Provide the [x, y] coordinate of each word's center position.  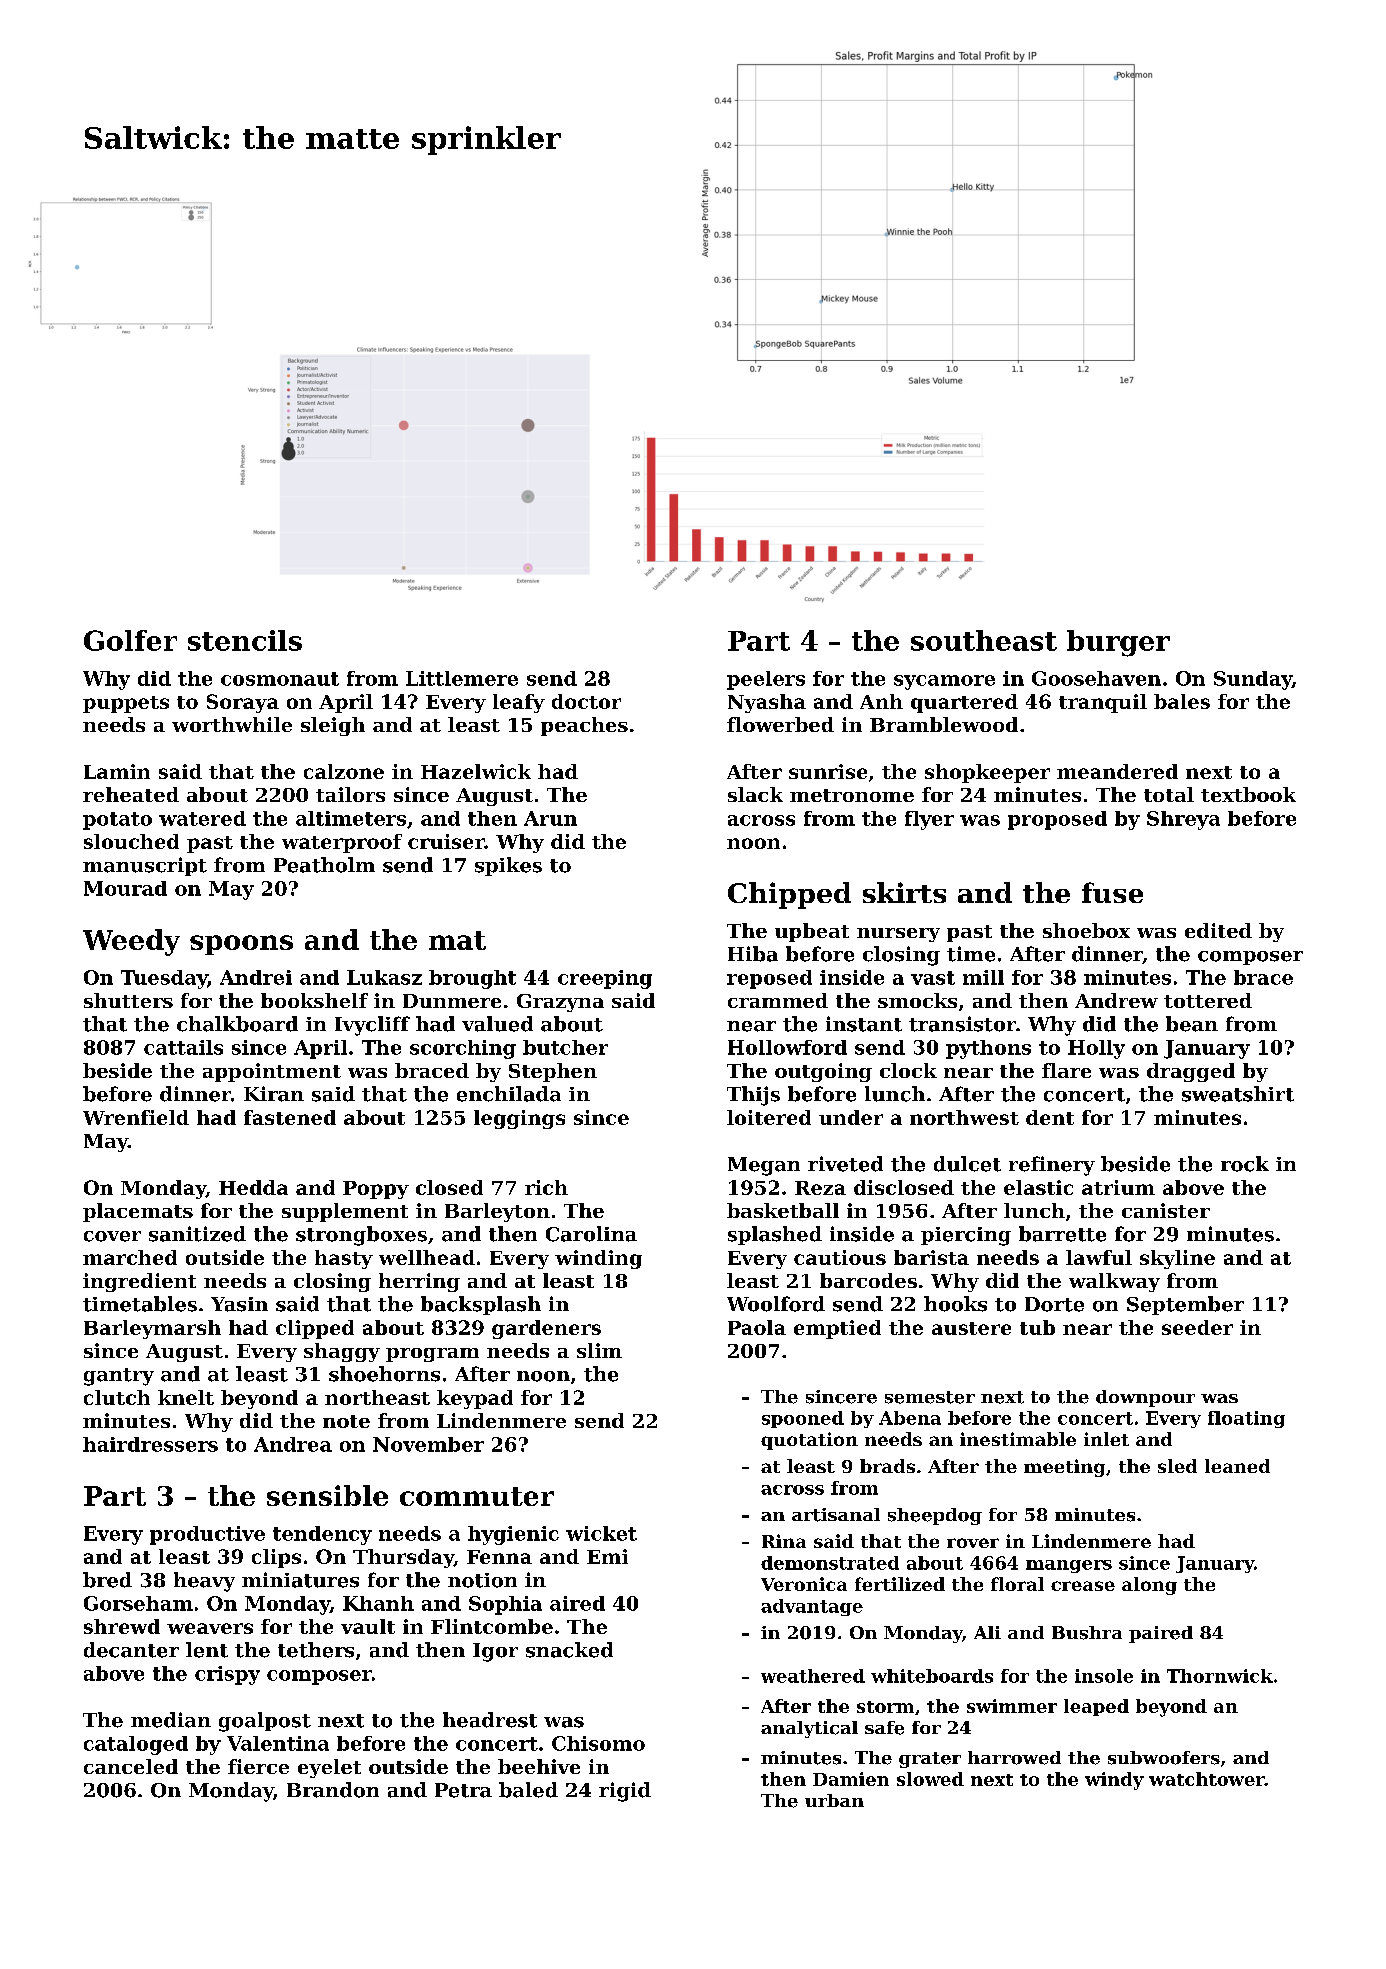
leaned [1237, 1466]
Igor [495, 1652]
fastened [290, 1117]
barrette [1062, 1234]
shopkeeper [987, 773]
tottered [1208, 1000]
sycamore [944, 682]
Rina [784, 1541]
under [851, 1117]
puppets [126, 704]
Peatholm [324, 865]
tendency [322, 1535]
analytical [809, 1729]
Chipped [789, 895]
